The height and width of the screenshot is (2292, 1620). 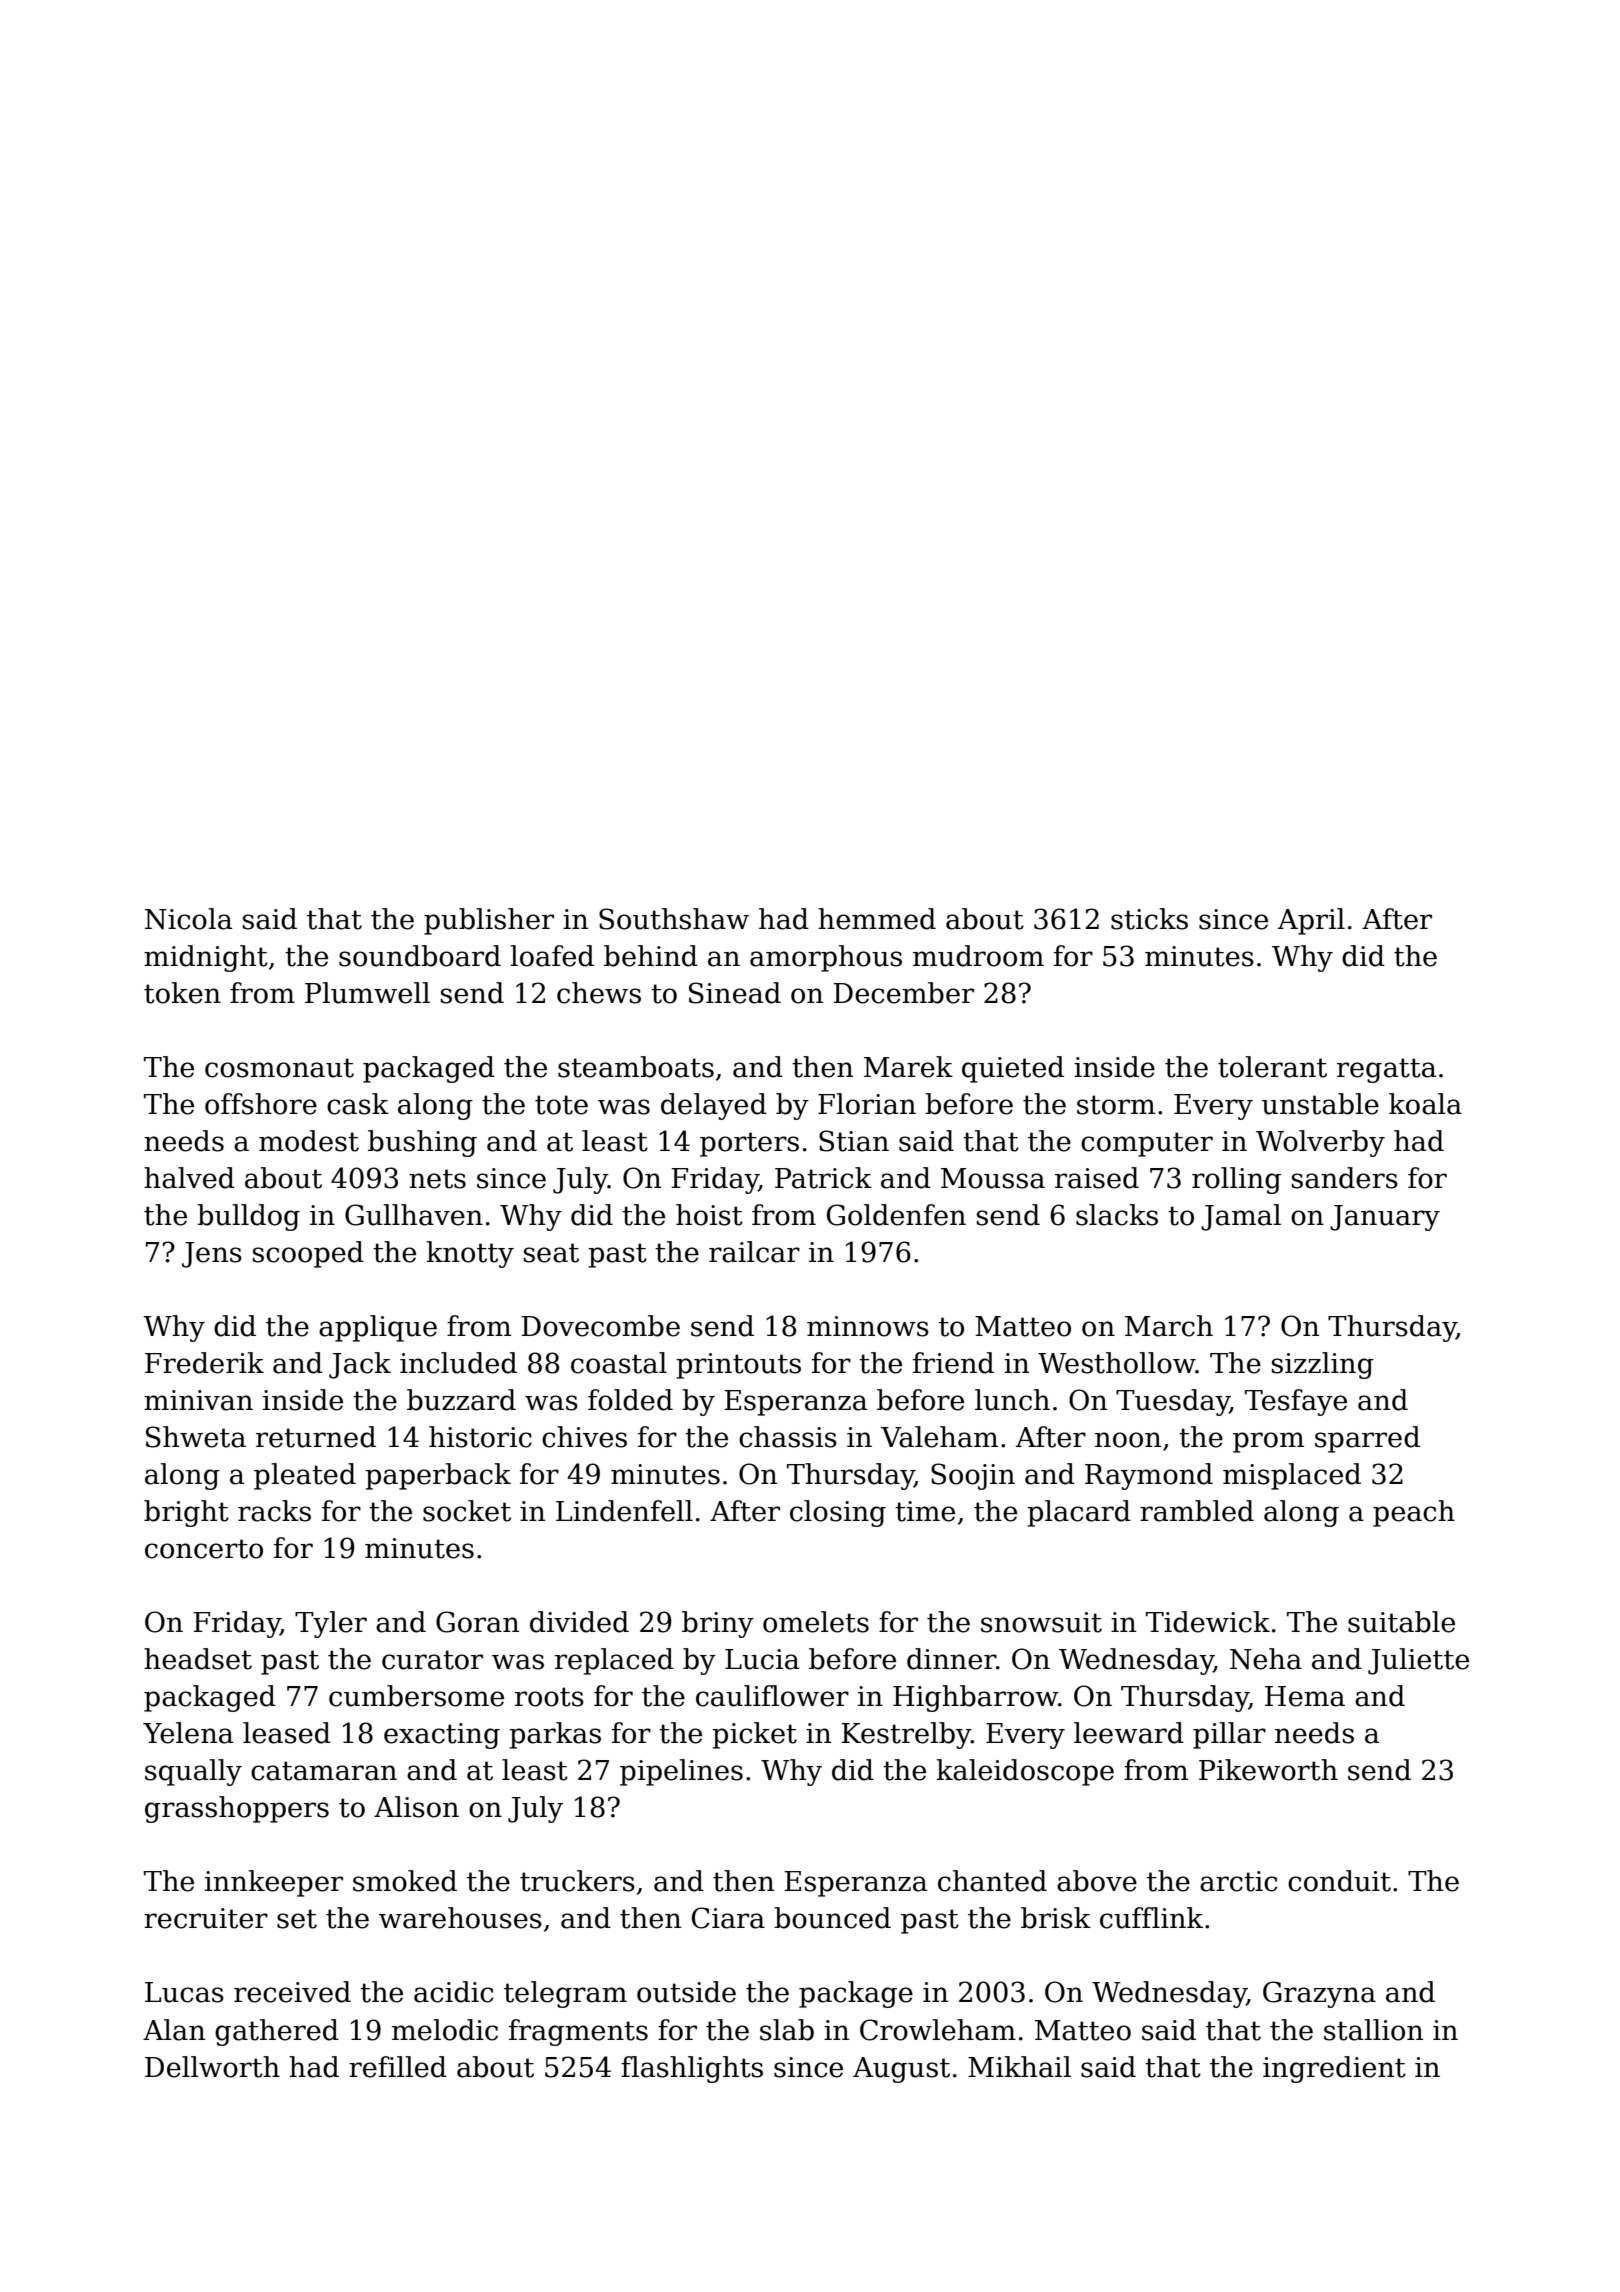 I want to click on noon, so click(x=1128, y=1440).
